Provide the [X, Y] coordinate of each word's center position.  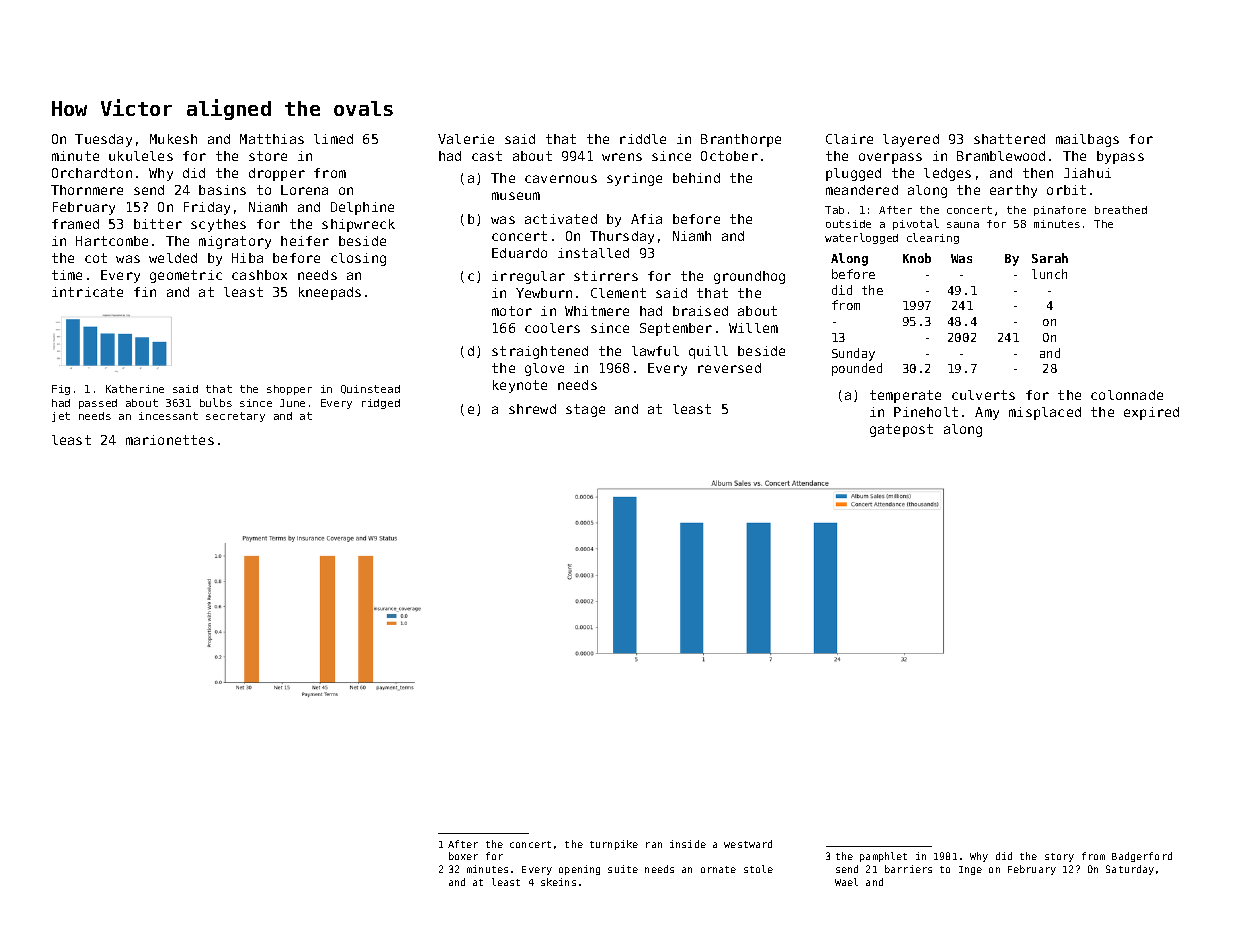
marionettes [170, 440]
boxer [463, 856]
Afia [646, 219]
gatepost [901, 430]
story [1059, 857]
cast [487, 156]
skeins [558, 882]
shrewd [532, 409]
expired [1151, 413]
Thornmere [87, 190]
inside [688, 844]
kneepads [330, 293]
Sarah [1050, 258]
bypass [1120, 157]
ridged [381, 404]
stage [585, 410]
